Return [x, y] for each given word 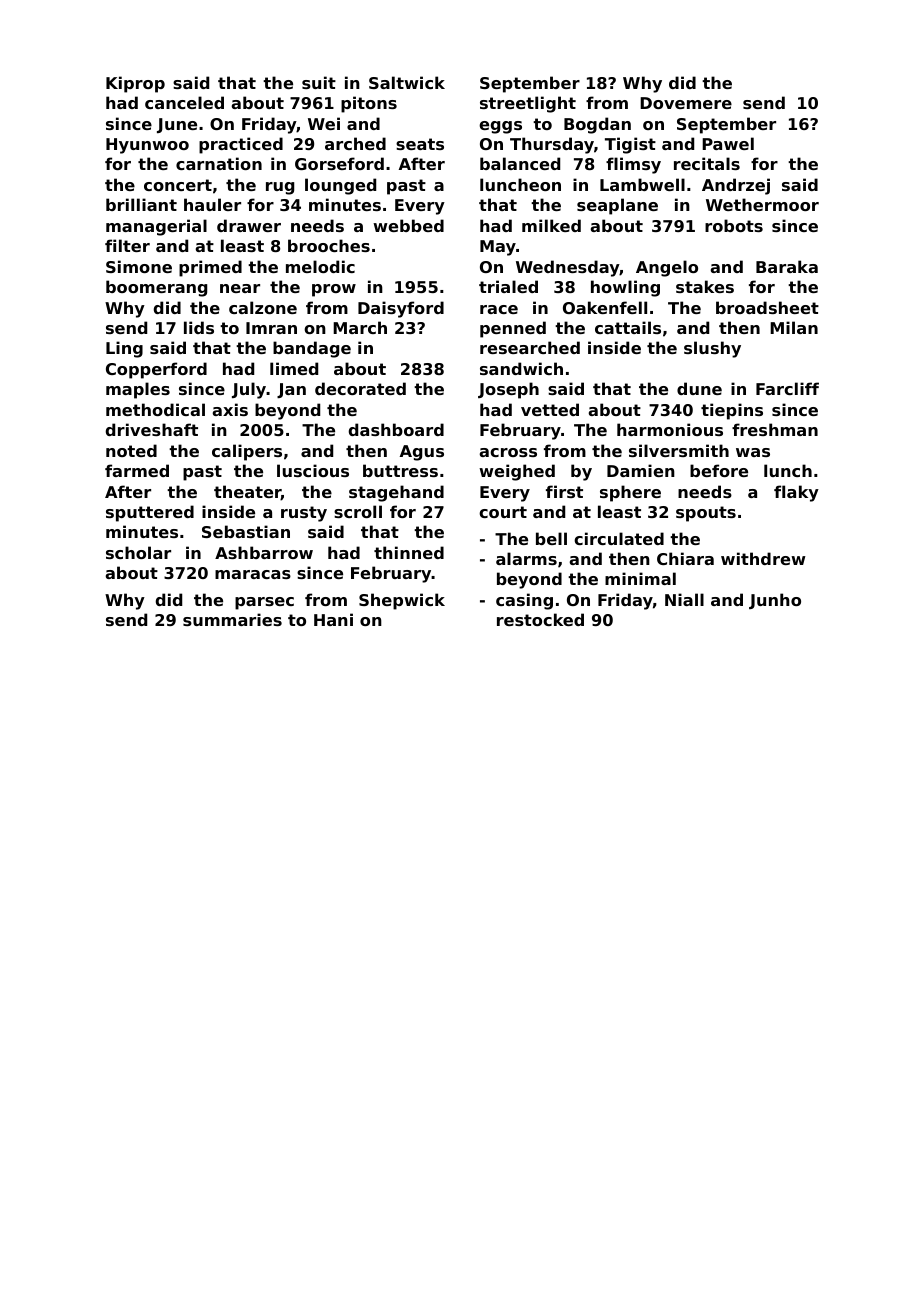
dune [699, 388]
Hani [333, 619]
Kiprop [135, 84]
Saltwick [407, 82]
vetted [550, 409]
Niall [684, 599]
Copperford [156, 370]
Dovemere [686, 103]
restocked [540, 619]
